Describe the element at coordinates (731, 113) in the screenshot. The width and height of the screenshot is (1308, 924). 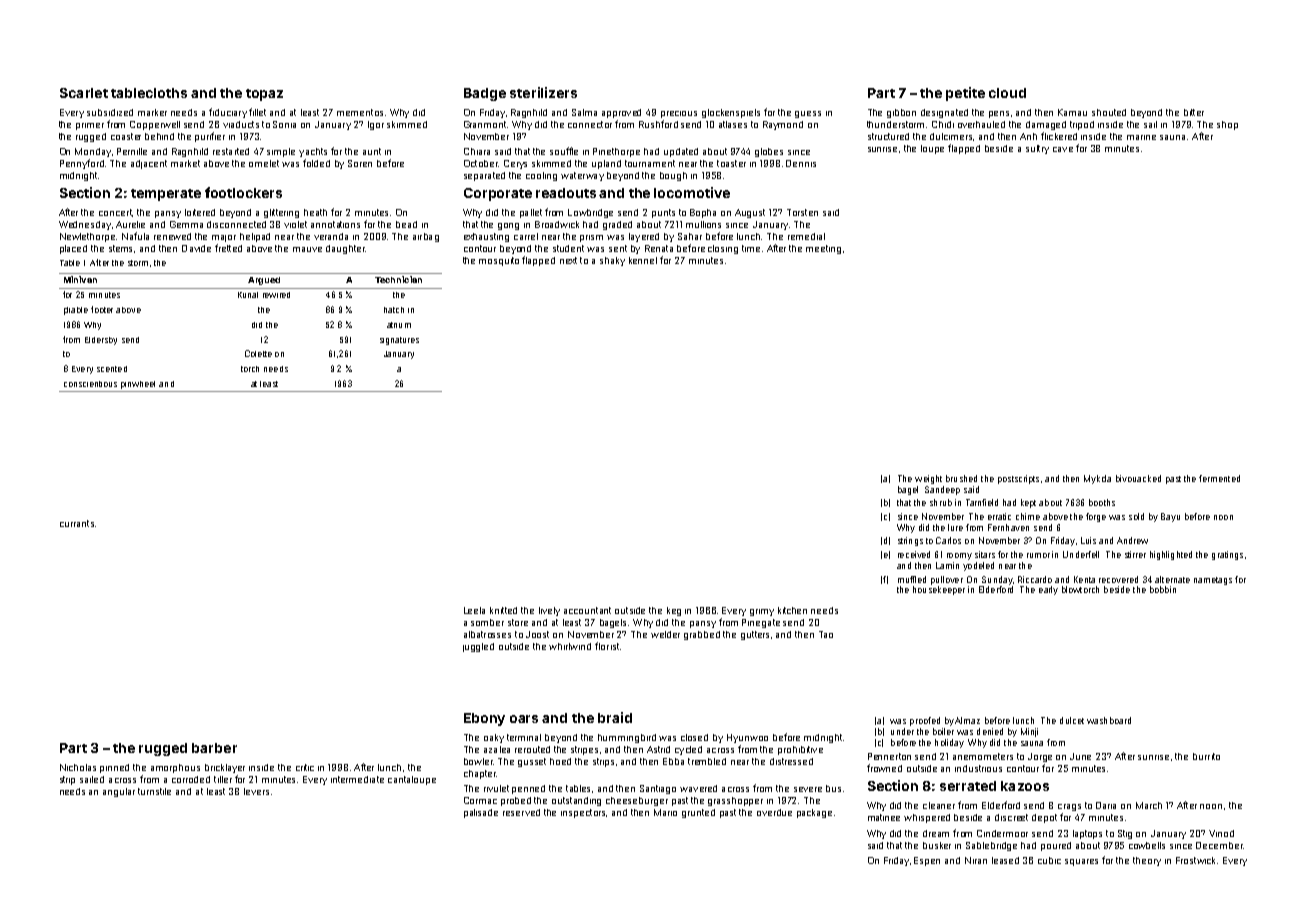
I see `glockenspiels` at that location.
